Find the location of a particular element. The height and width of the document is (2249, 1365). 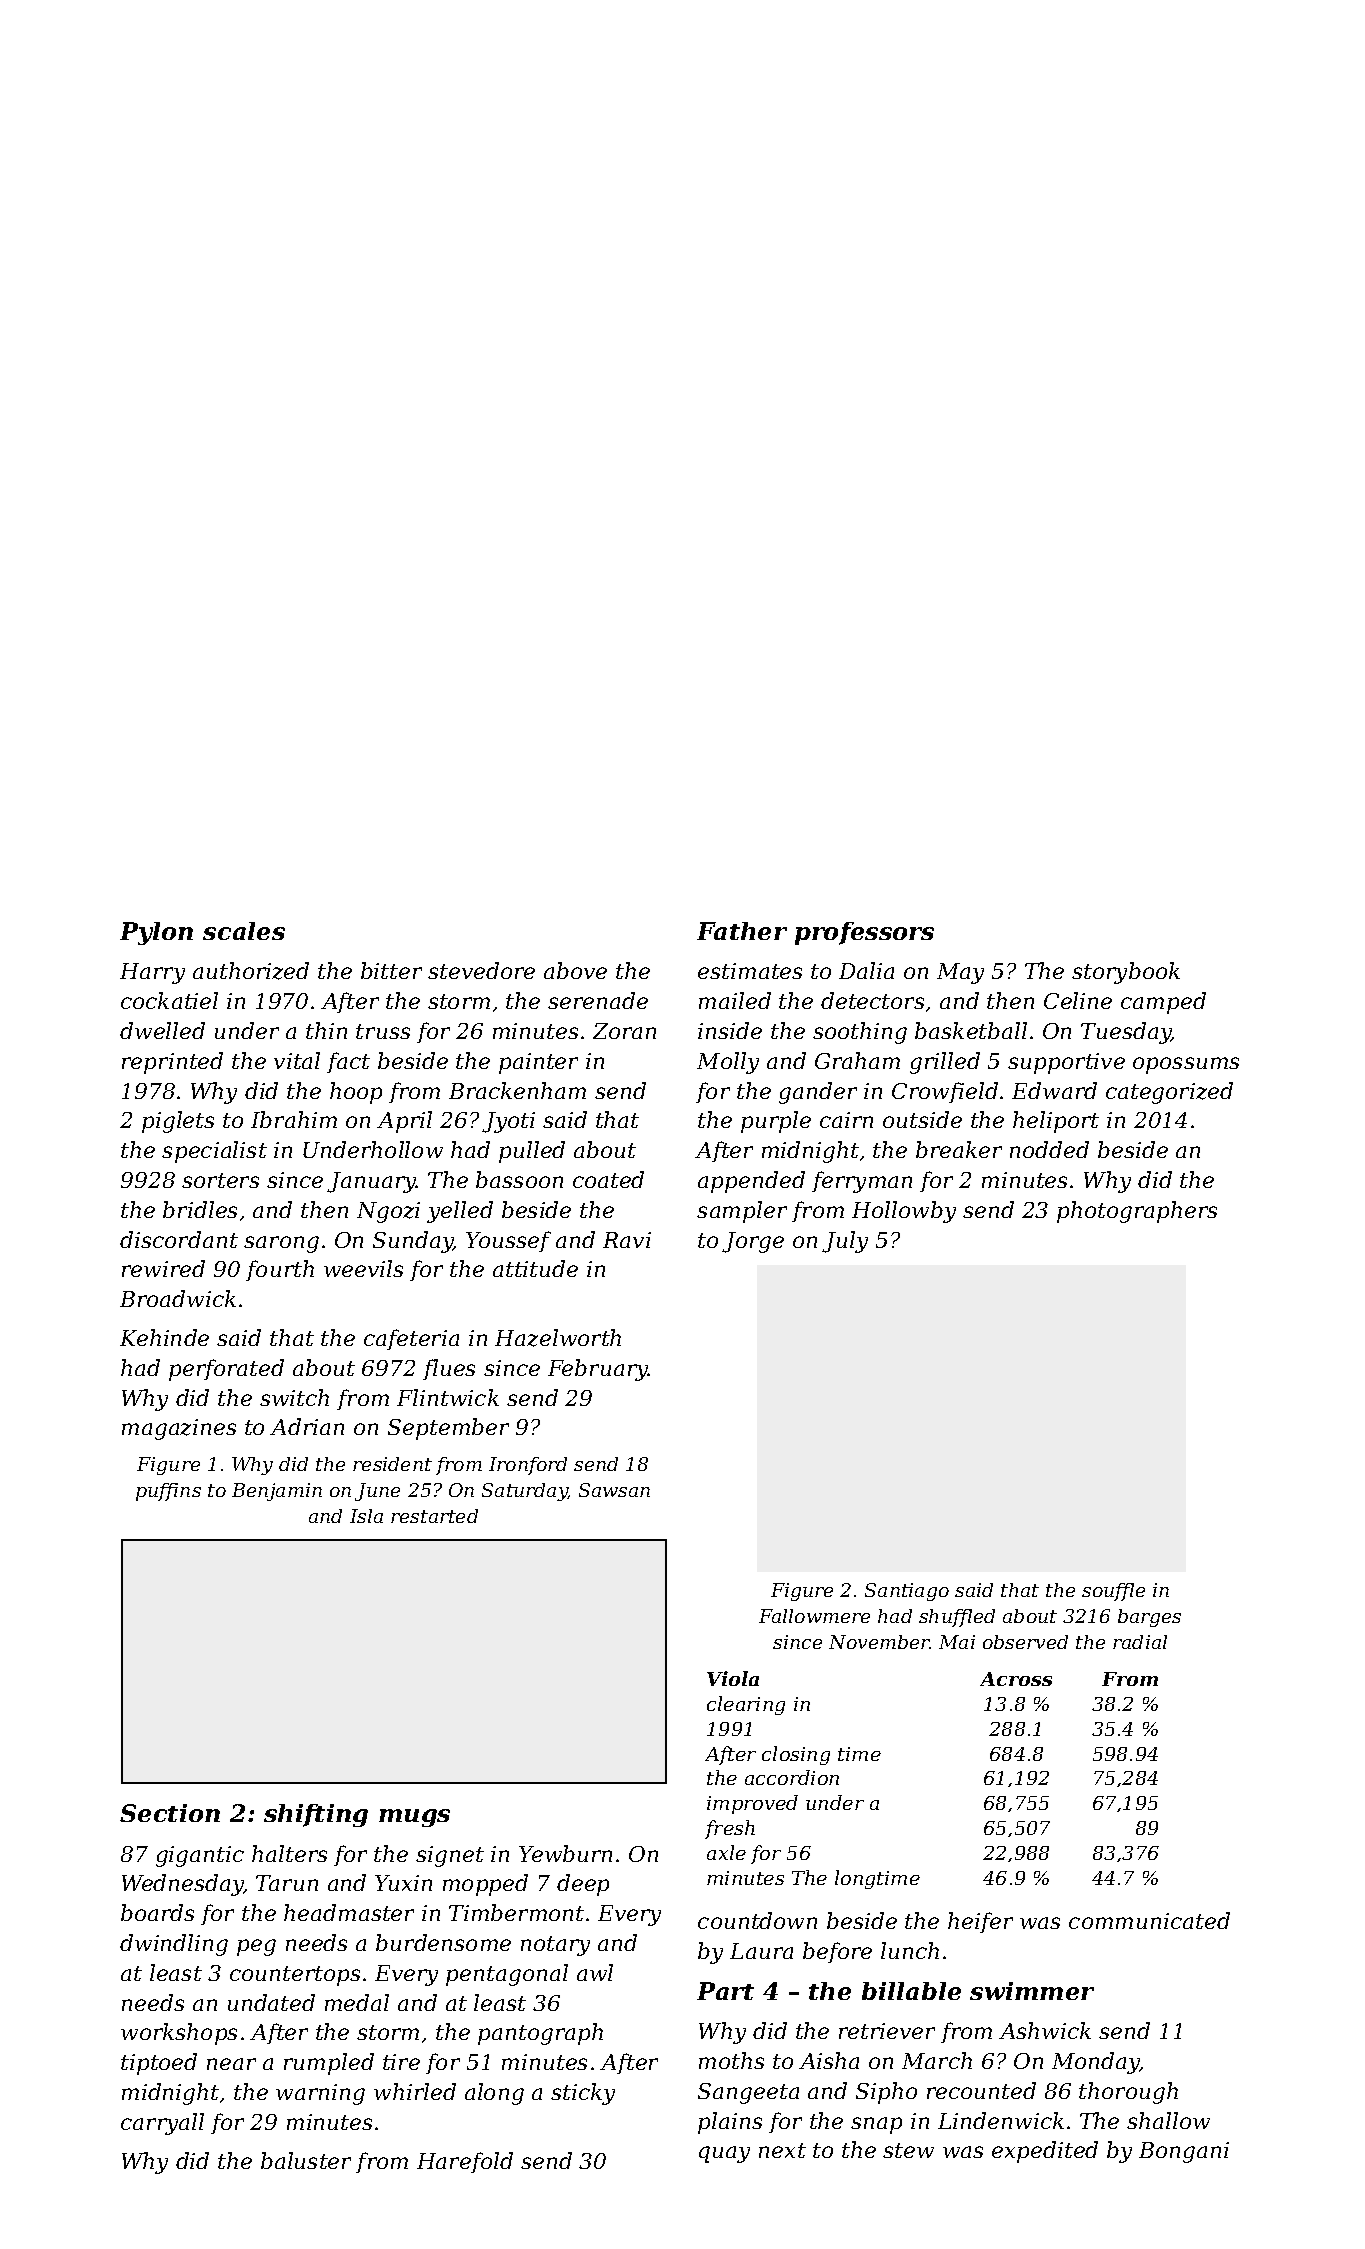

headmaster is located at coordinates (349, 1912).
